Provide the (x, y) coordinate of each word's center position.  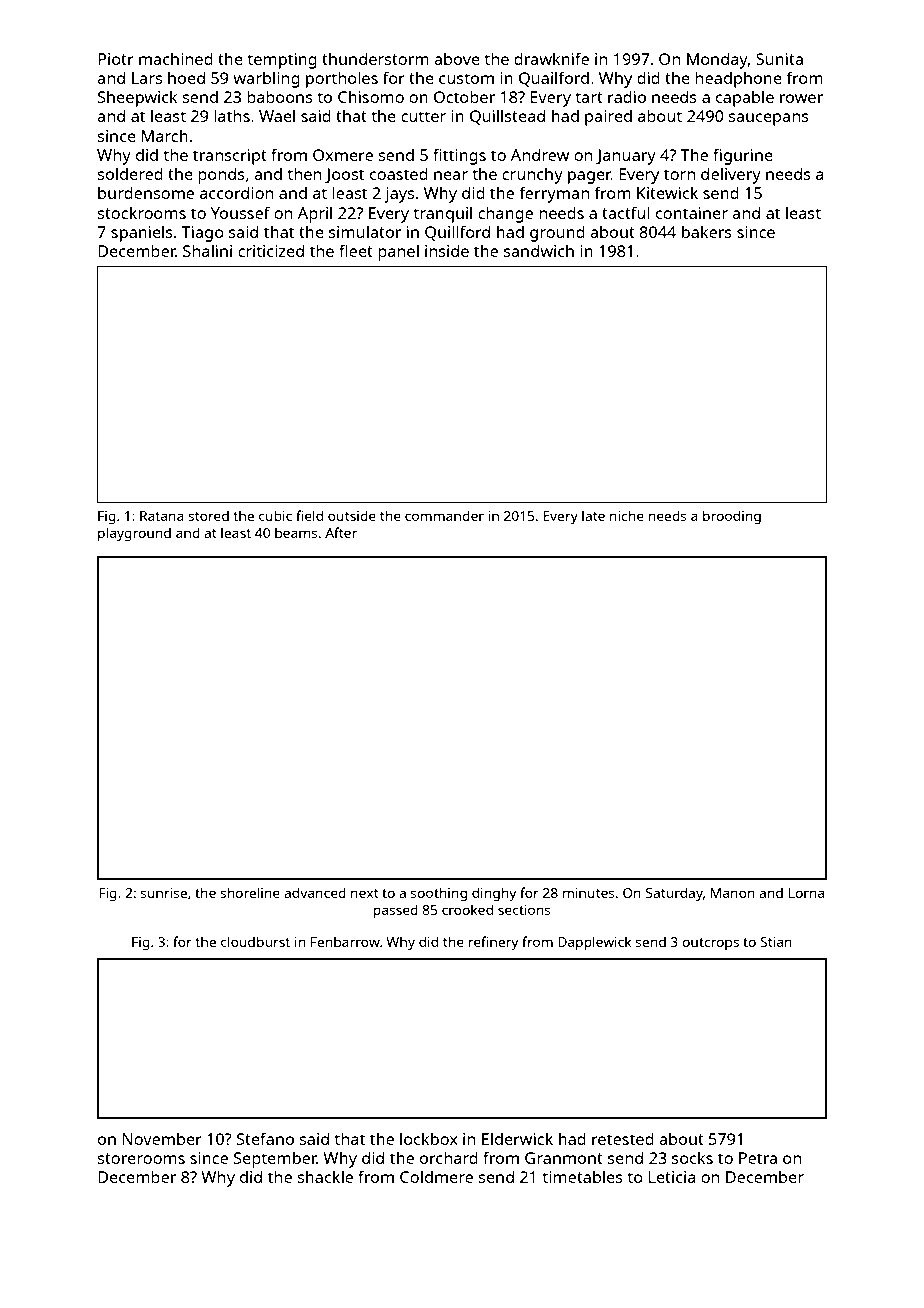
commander (444, 515)
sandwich (539, 251)
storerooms (141, 1158)
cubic (275, 515)
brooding (732, 517)
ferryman (554, 194)
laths (232, 115)
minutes (589, 893)
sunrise (164, 893)
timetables (583, 1176)
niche (627, 515)
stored (208, 516)
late (593, 515)
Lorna (806, 893)
